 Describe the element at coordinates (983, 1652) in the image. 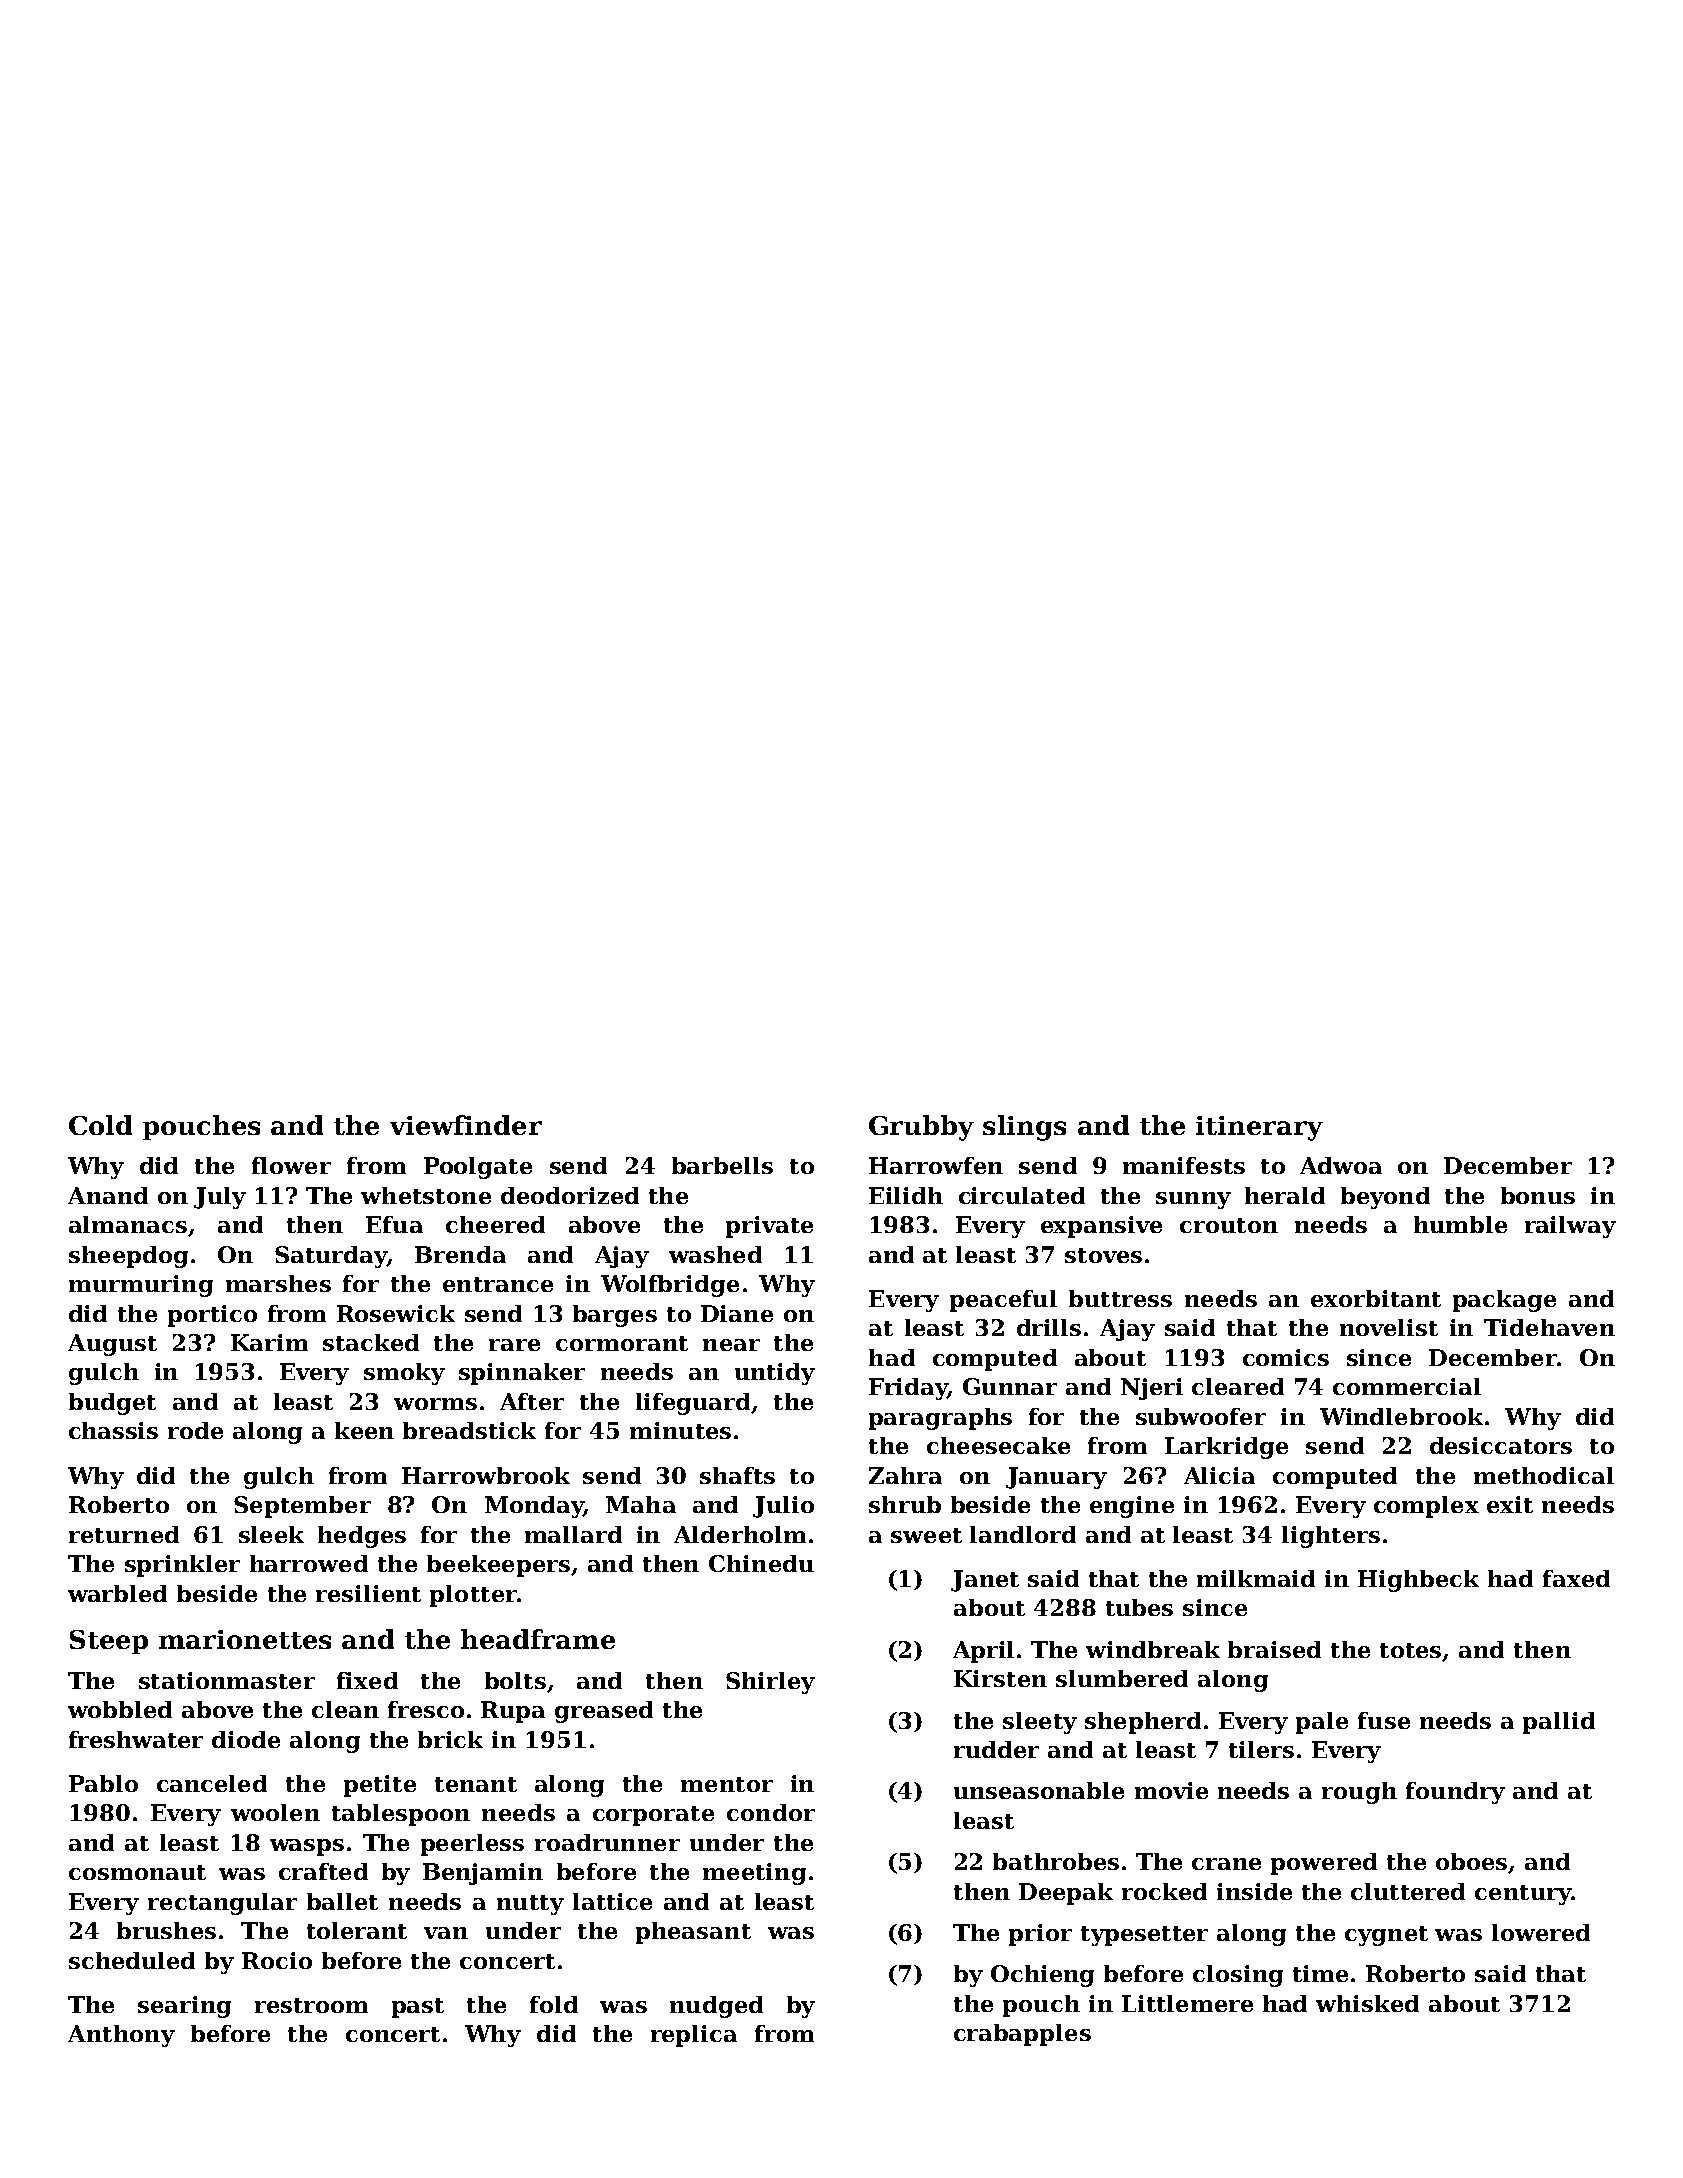

I see `April` at that location.
